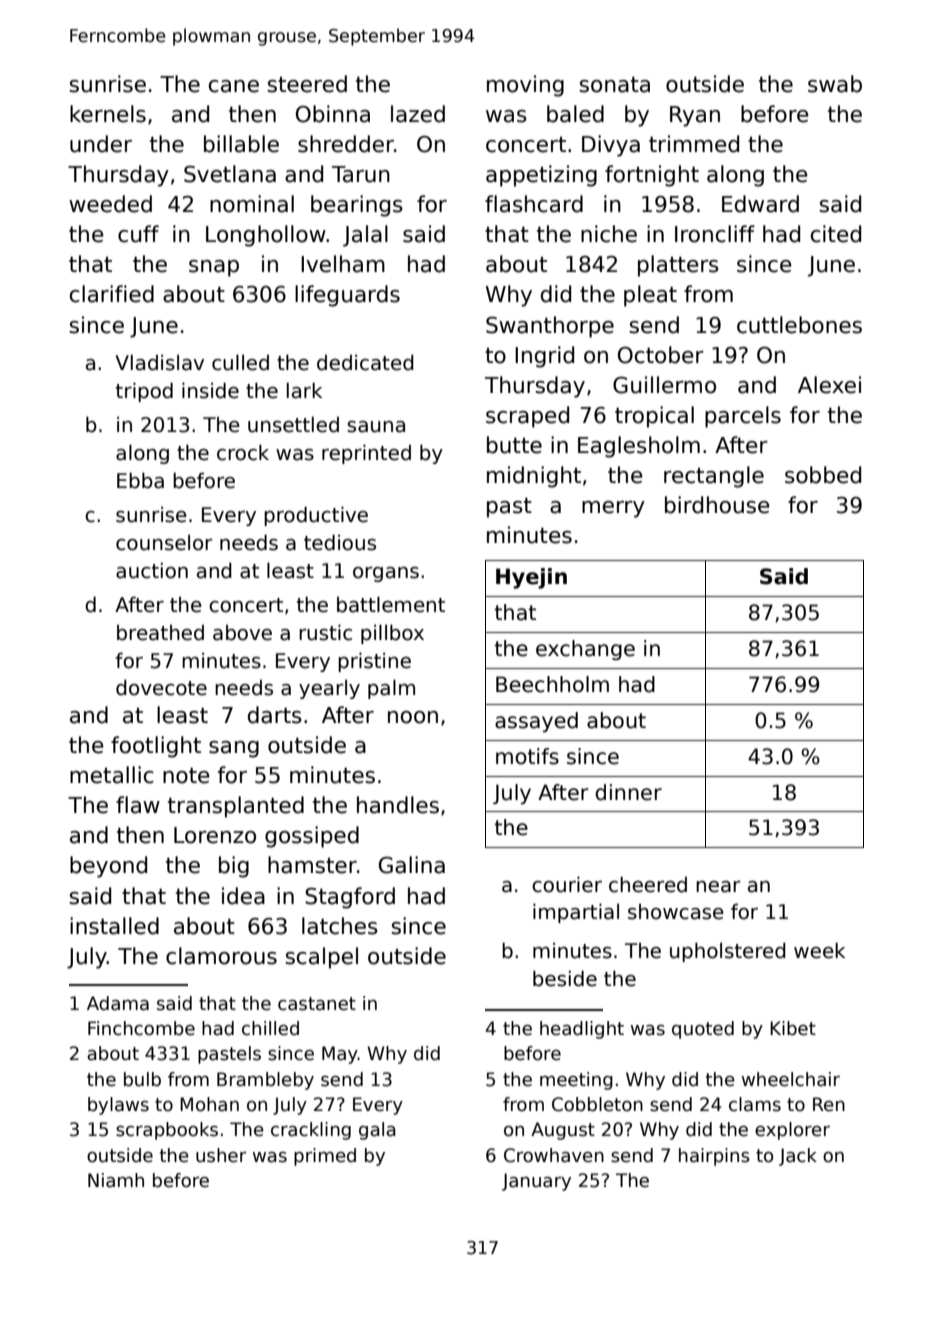  What do you see at coordinates (819, 950) in the document?
I see `week` at bounding box center [819, 950].
